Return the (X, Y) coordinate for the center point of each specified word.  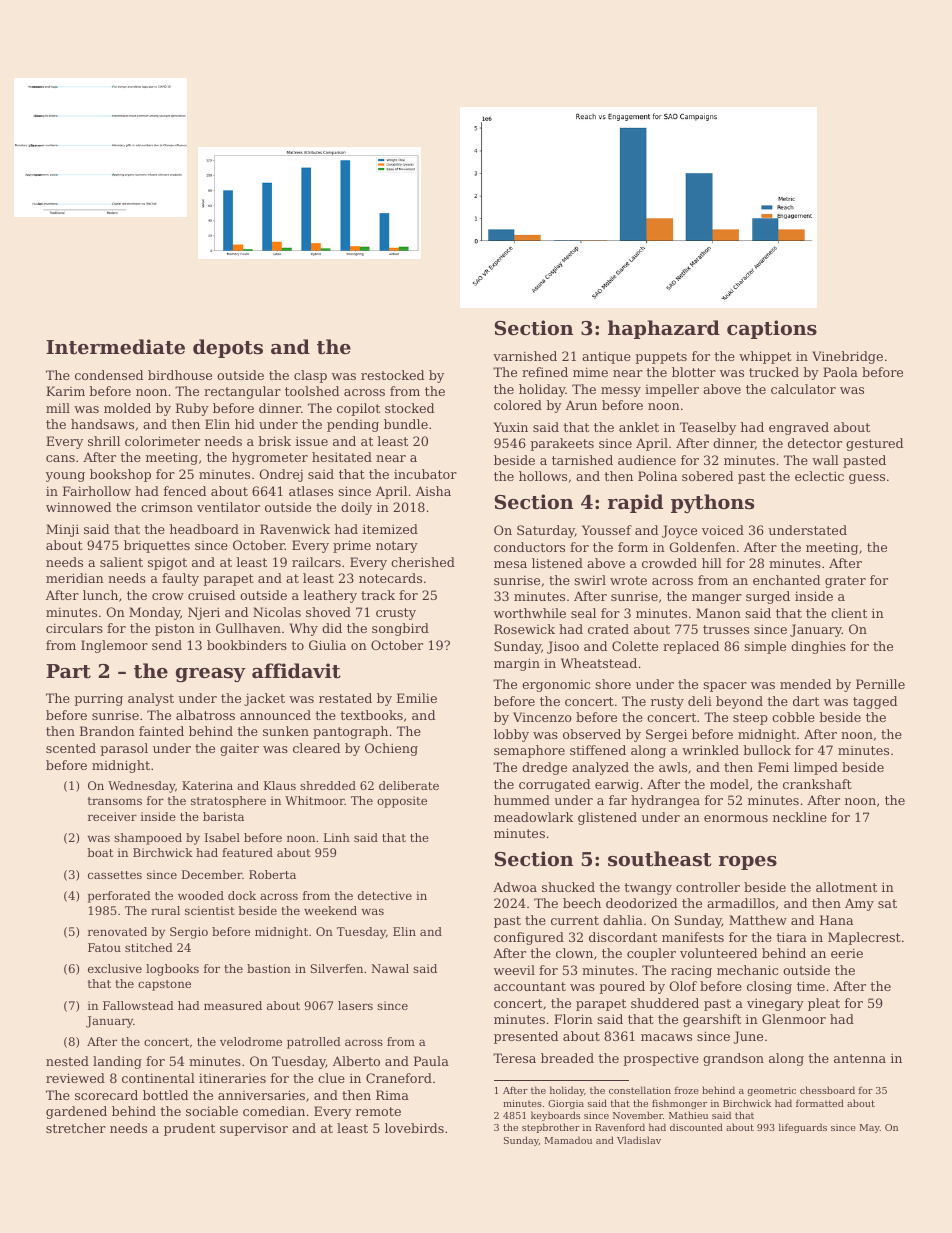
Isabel (222, 837)
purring (98, 699)
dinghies (818, 647)
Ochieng (391, 749)
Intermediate (115, 347)
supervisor (254, 1129)
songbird (400, 629)
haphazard (664, 329)
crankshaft (817, 784)
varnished (525, 356)
